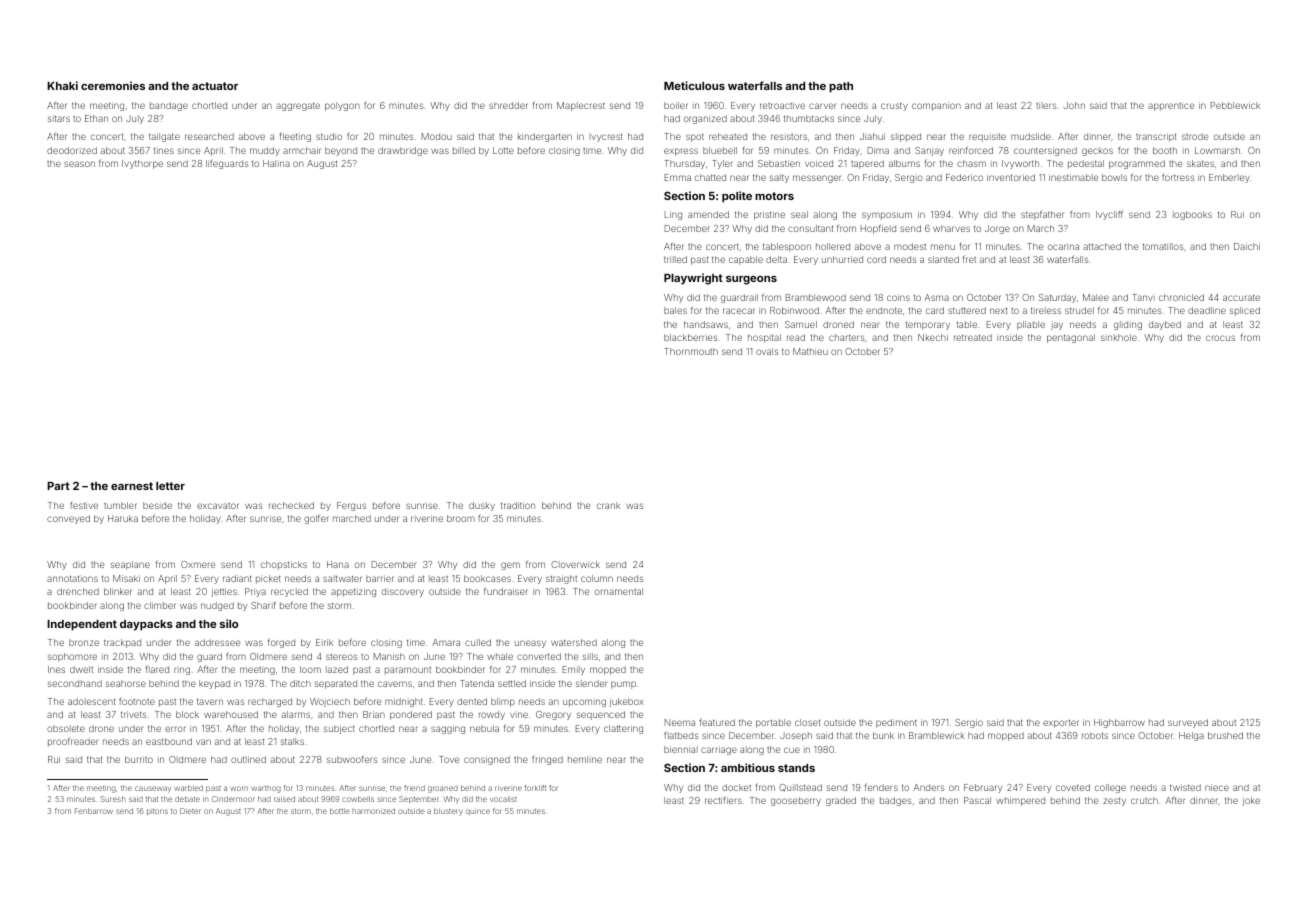 The image size is (1308, 924). What do you see at coordinates (276, 163) in the screenshot?
I see `Halina` at bounding box center [276, 163].
